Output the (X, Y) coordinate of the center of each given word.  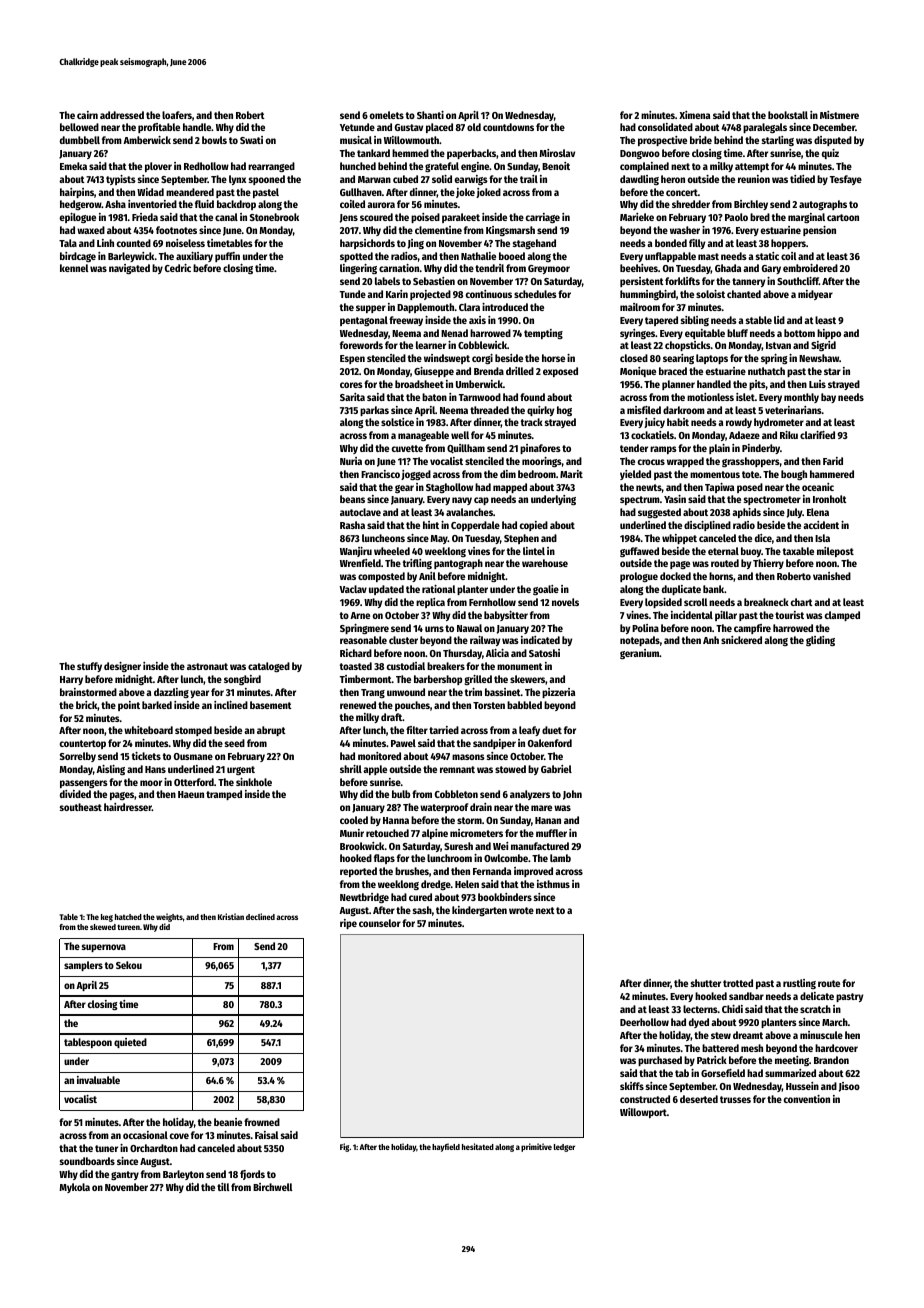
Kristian (231, 916)
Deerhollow (644, 1022)
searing (678, 359)
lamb (560, 858)
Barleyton (183, 1175)
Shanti (430, 115)
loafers (177, 115)
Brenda (489, 371)
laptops (712, 359)
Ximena (694, 115)
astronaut (207, 666)
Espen (352, 359)
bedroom (537, 474)
